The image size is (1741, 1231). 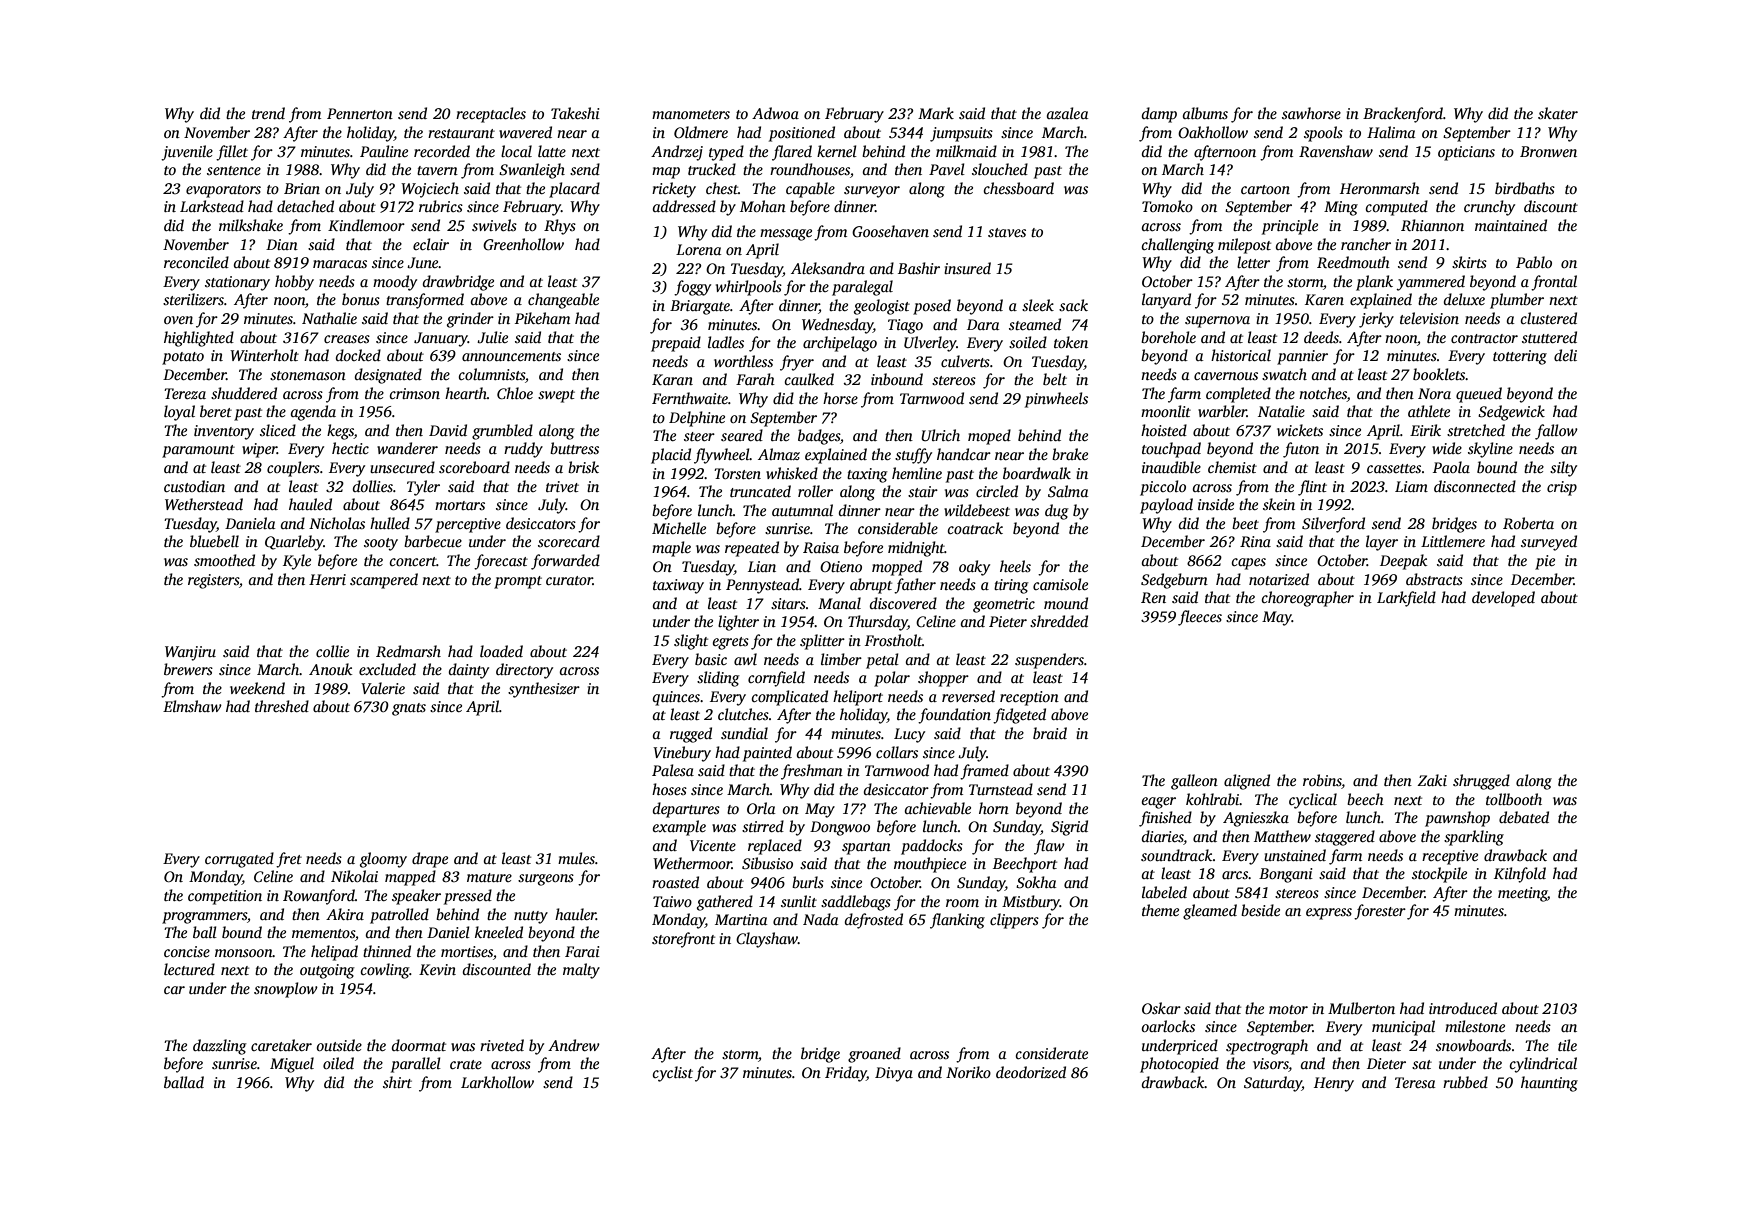 What do you see at coordinates (872, 192) in the document?
I see `surveyor` at bounding box center [872, 192].
